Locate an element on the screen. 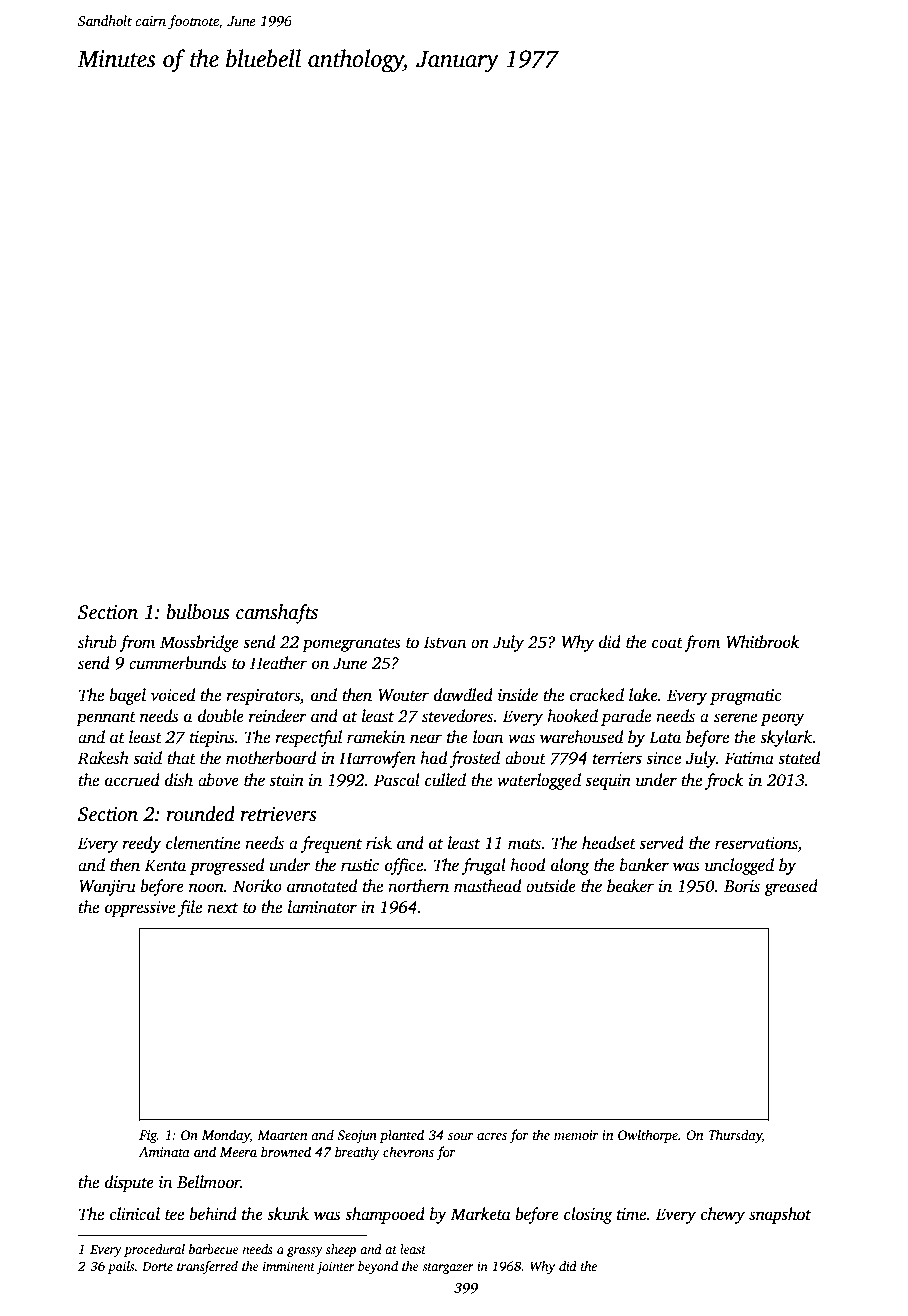 The height and width of the screenshot is (1316, 908). about is located at coordinates (525, 758).
